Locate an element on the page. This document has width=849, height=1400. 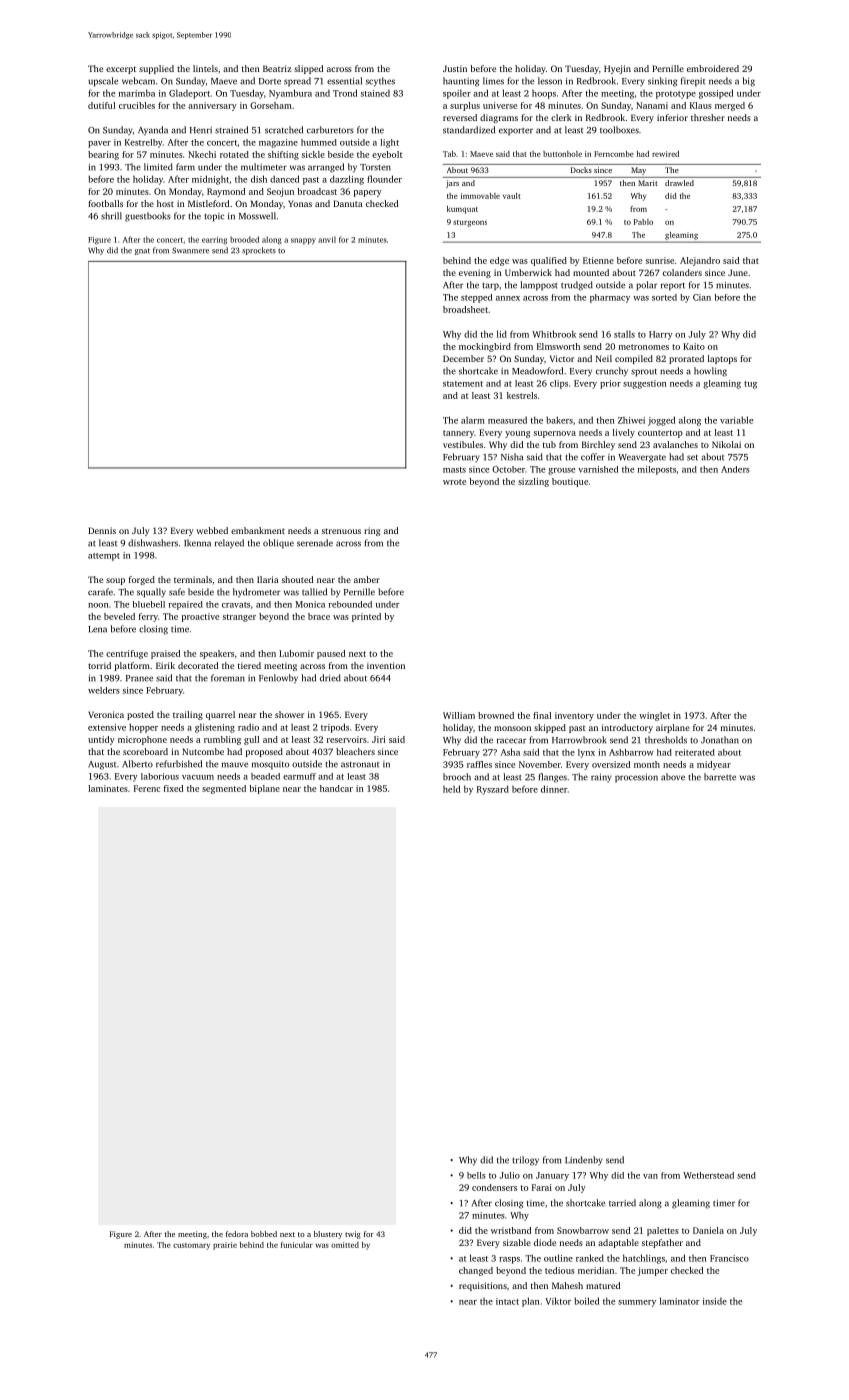
lynx is located at coordinates (586, 753).
